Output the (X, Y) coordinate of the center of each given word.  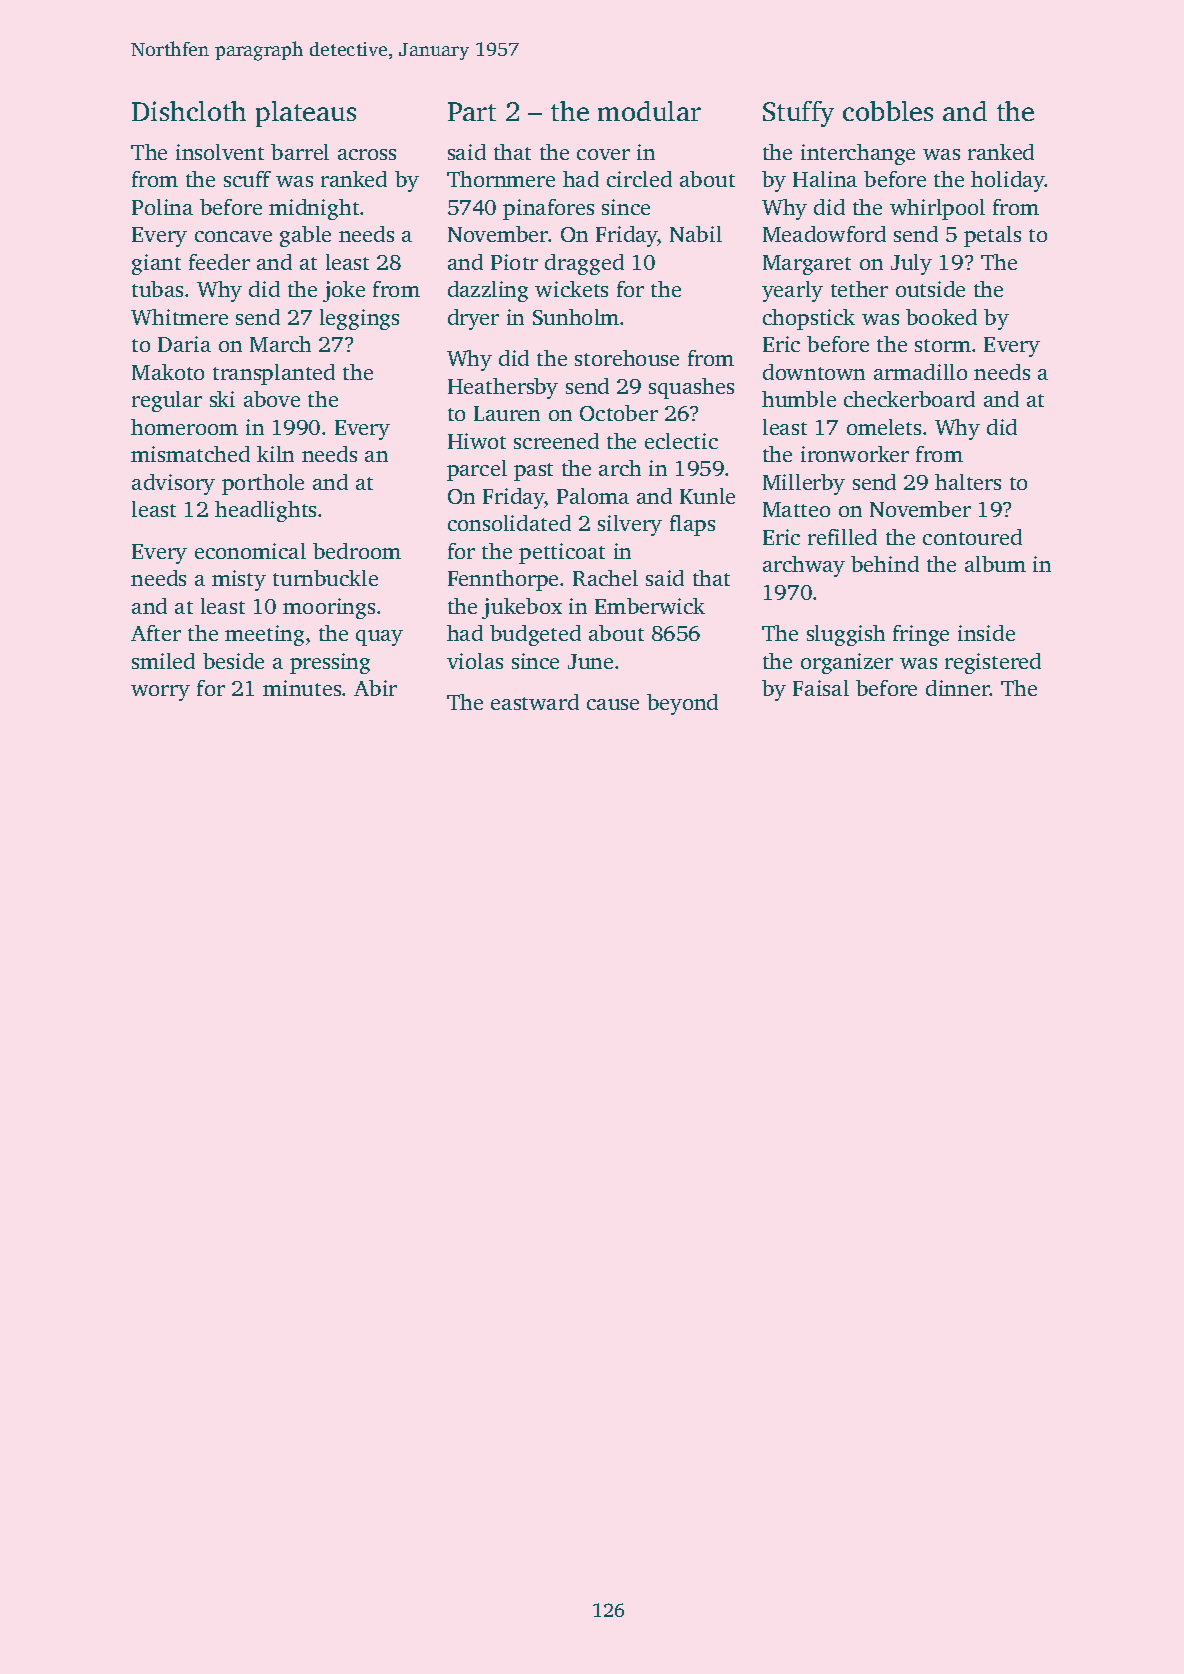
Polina (162, 207)
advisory (173, 484)
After (156, 633)
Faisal (821, 688)
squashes (691, 388)
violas (475, 661)
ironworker (855, 454)
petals (992, 236)
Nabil (696, 234)
